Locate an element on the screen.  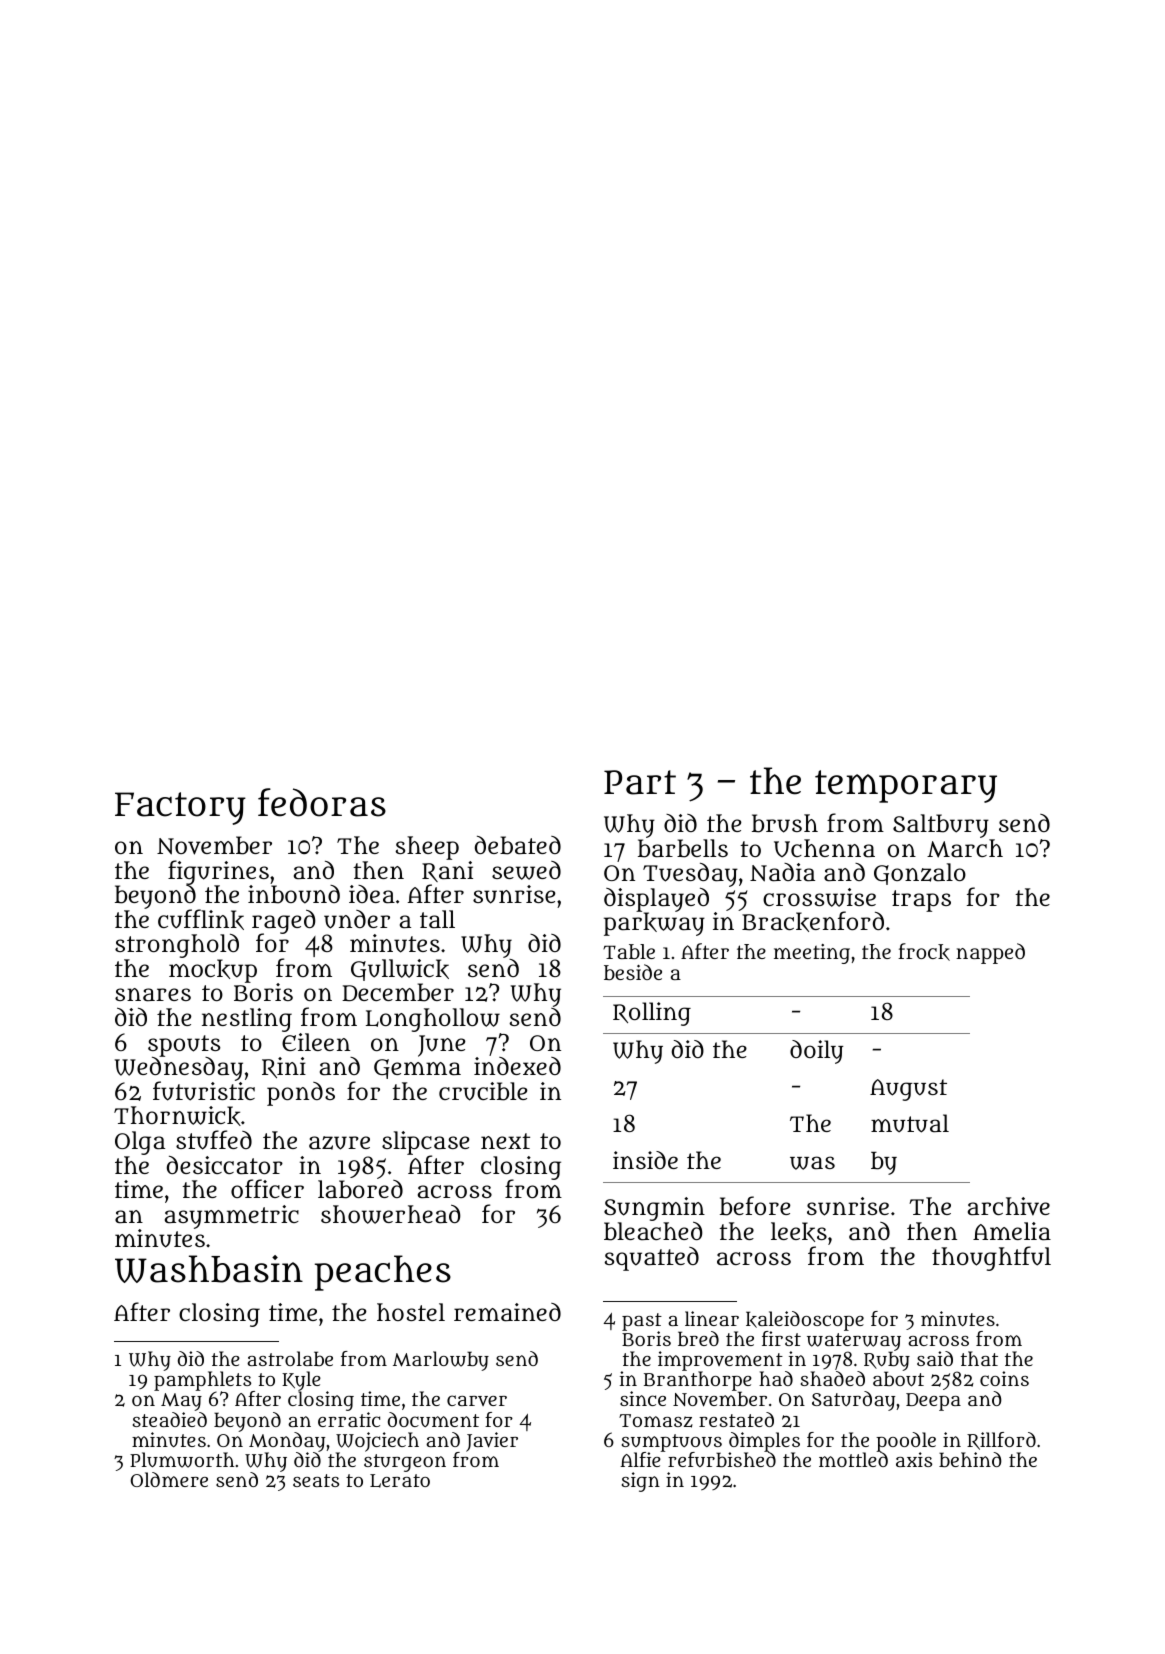
crosswise is located at coordinates (819, 897).
